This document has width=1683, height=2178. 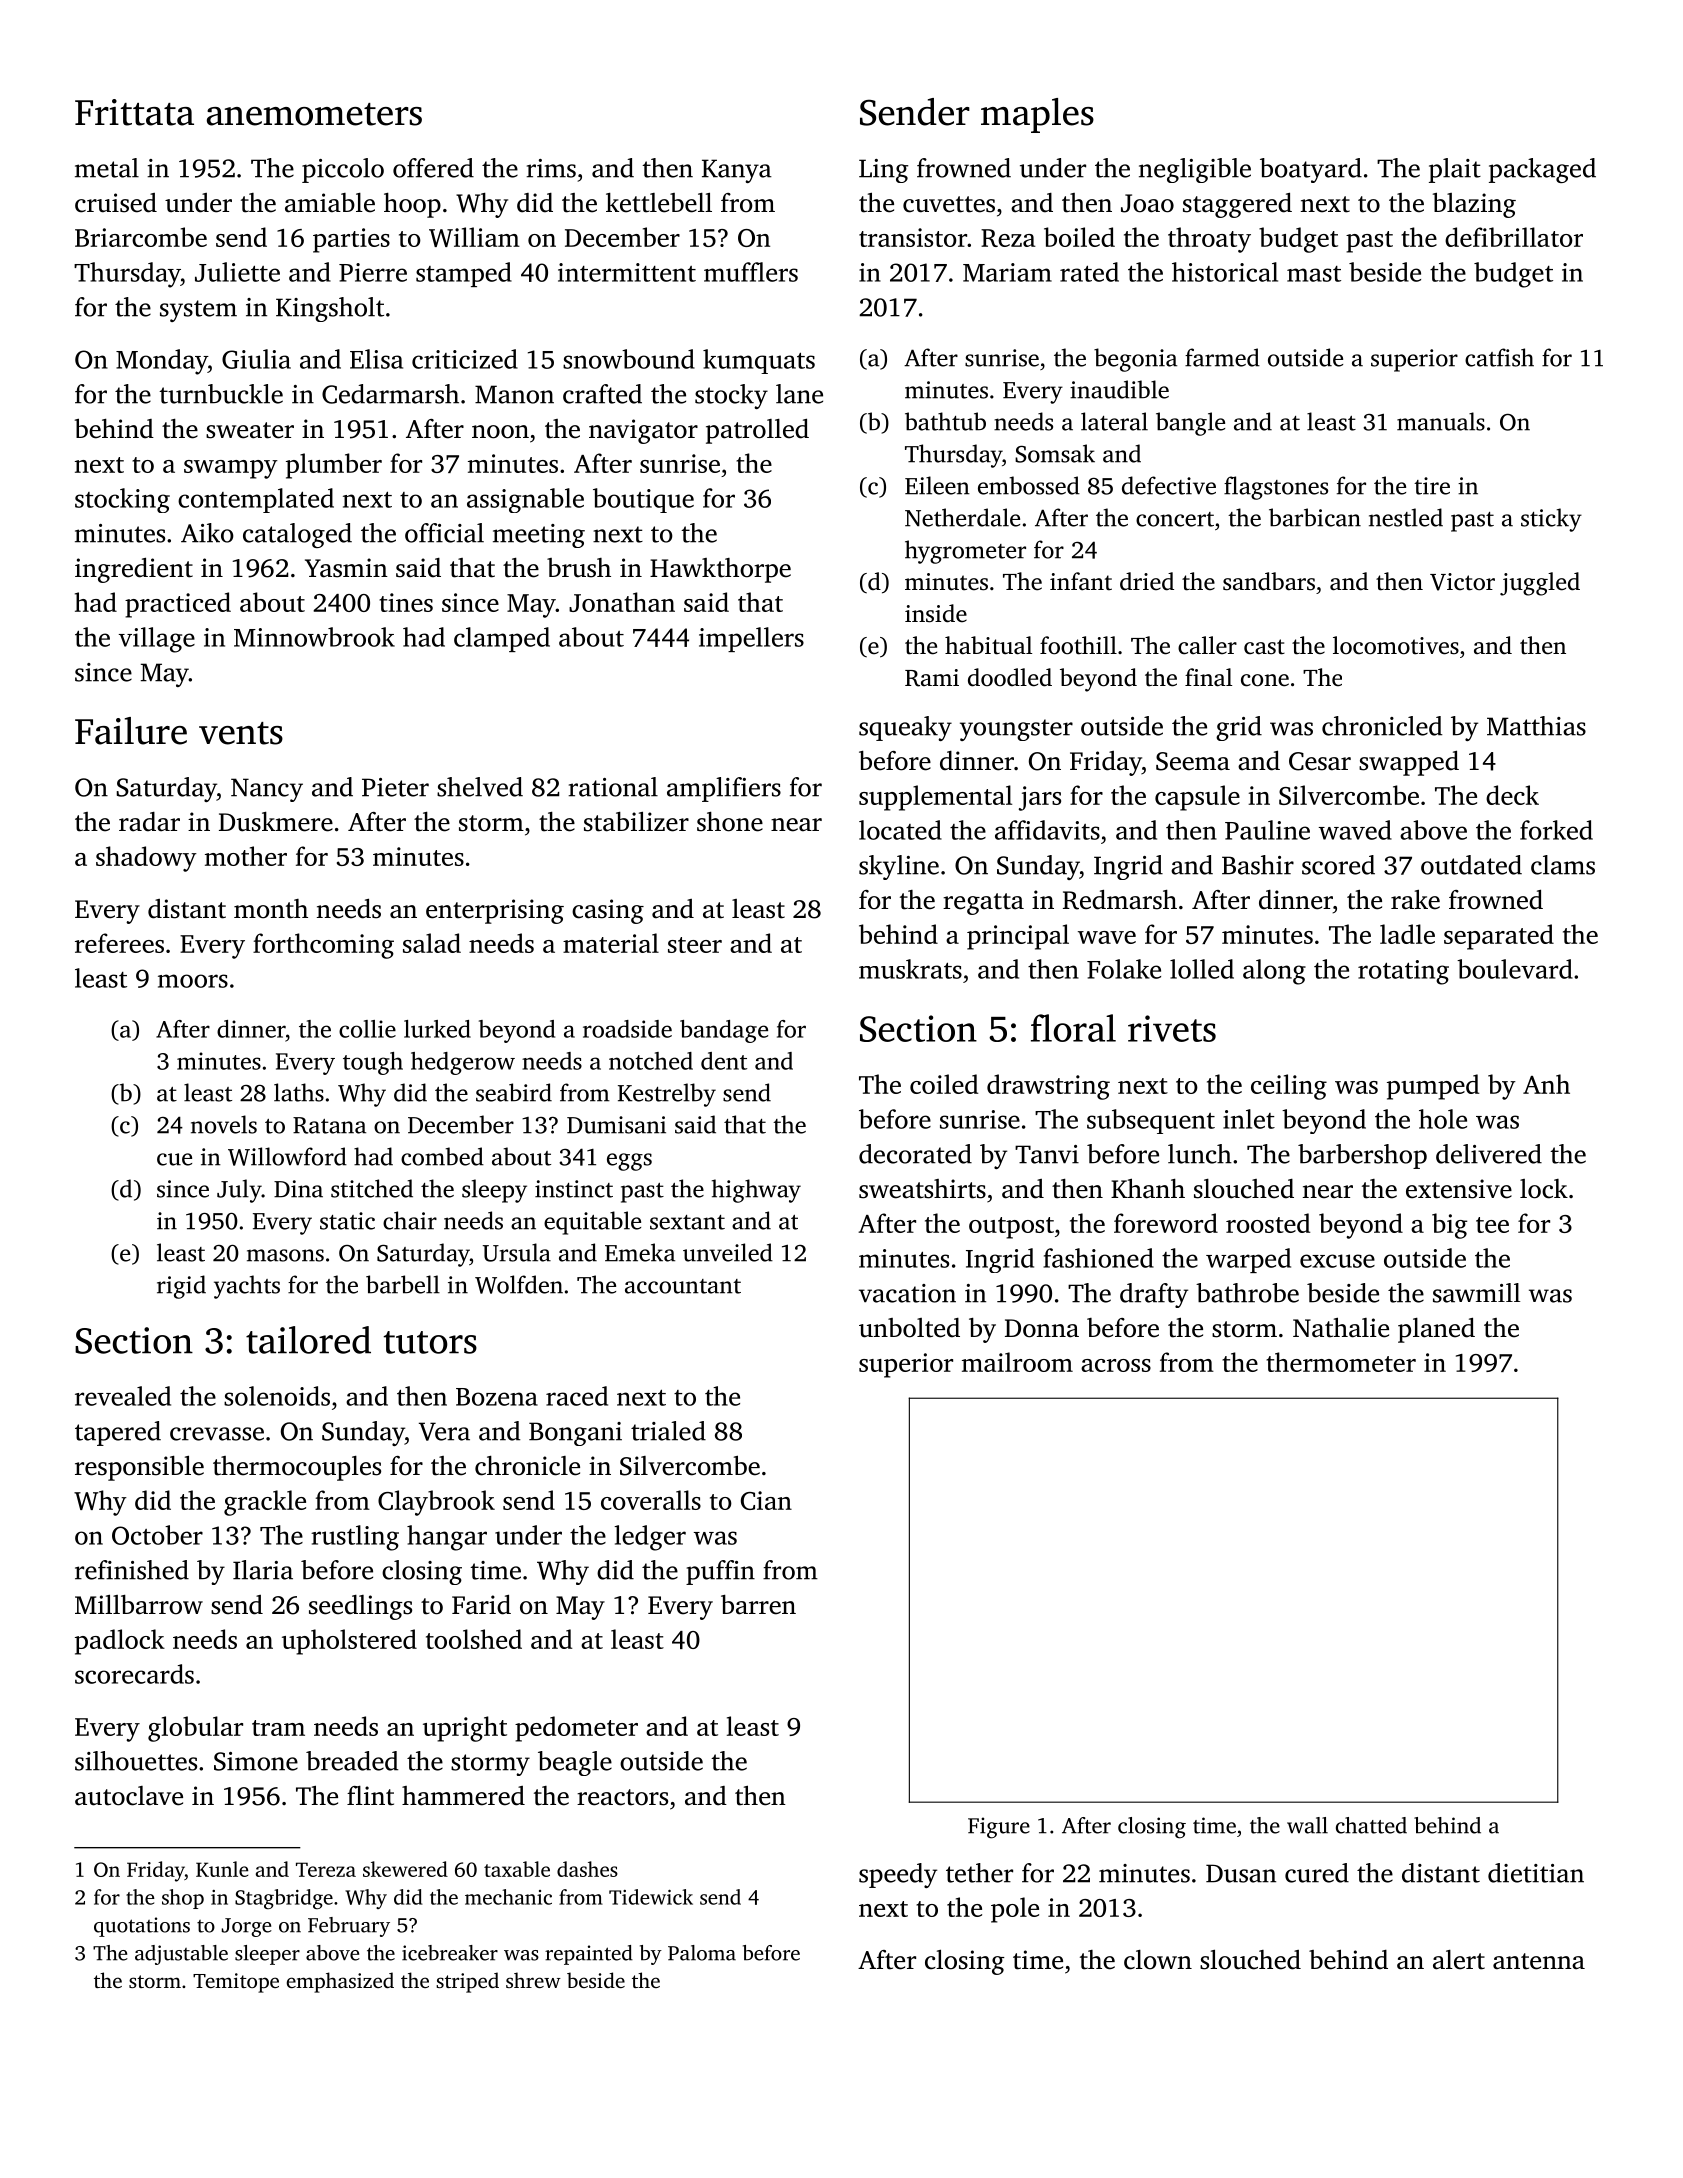 What do you see at coordinates (134, 112) in the document?
I see `Frittata` at bounding box center [134, 112].
